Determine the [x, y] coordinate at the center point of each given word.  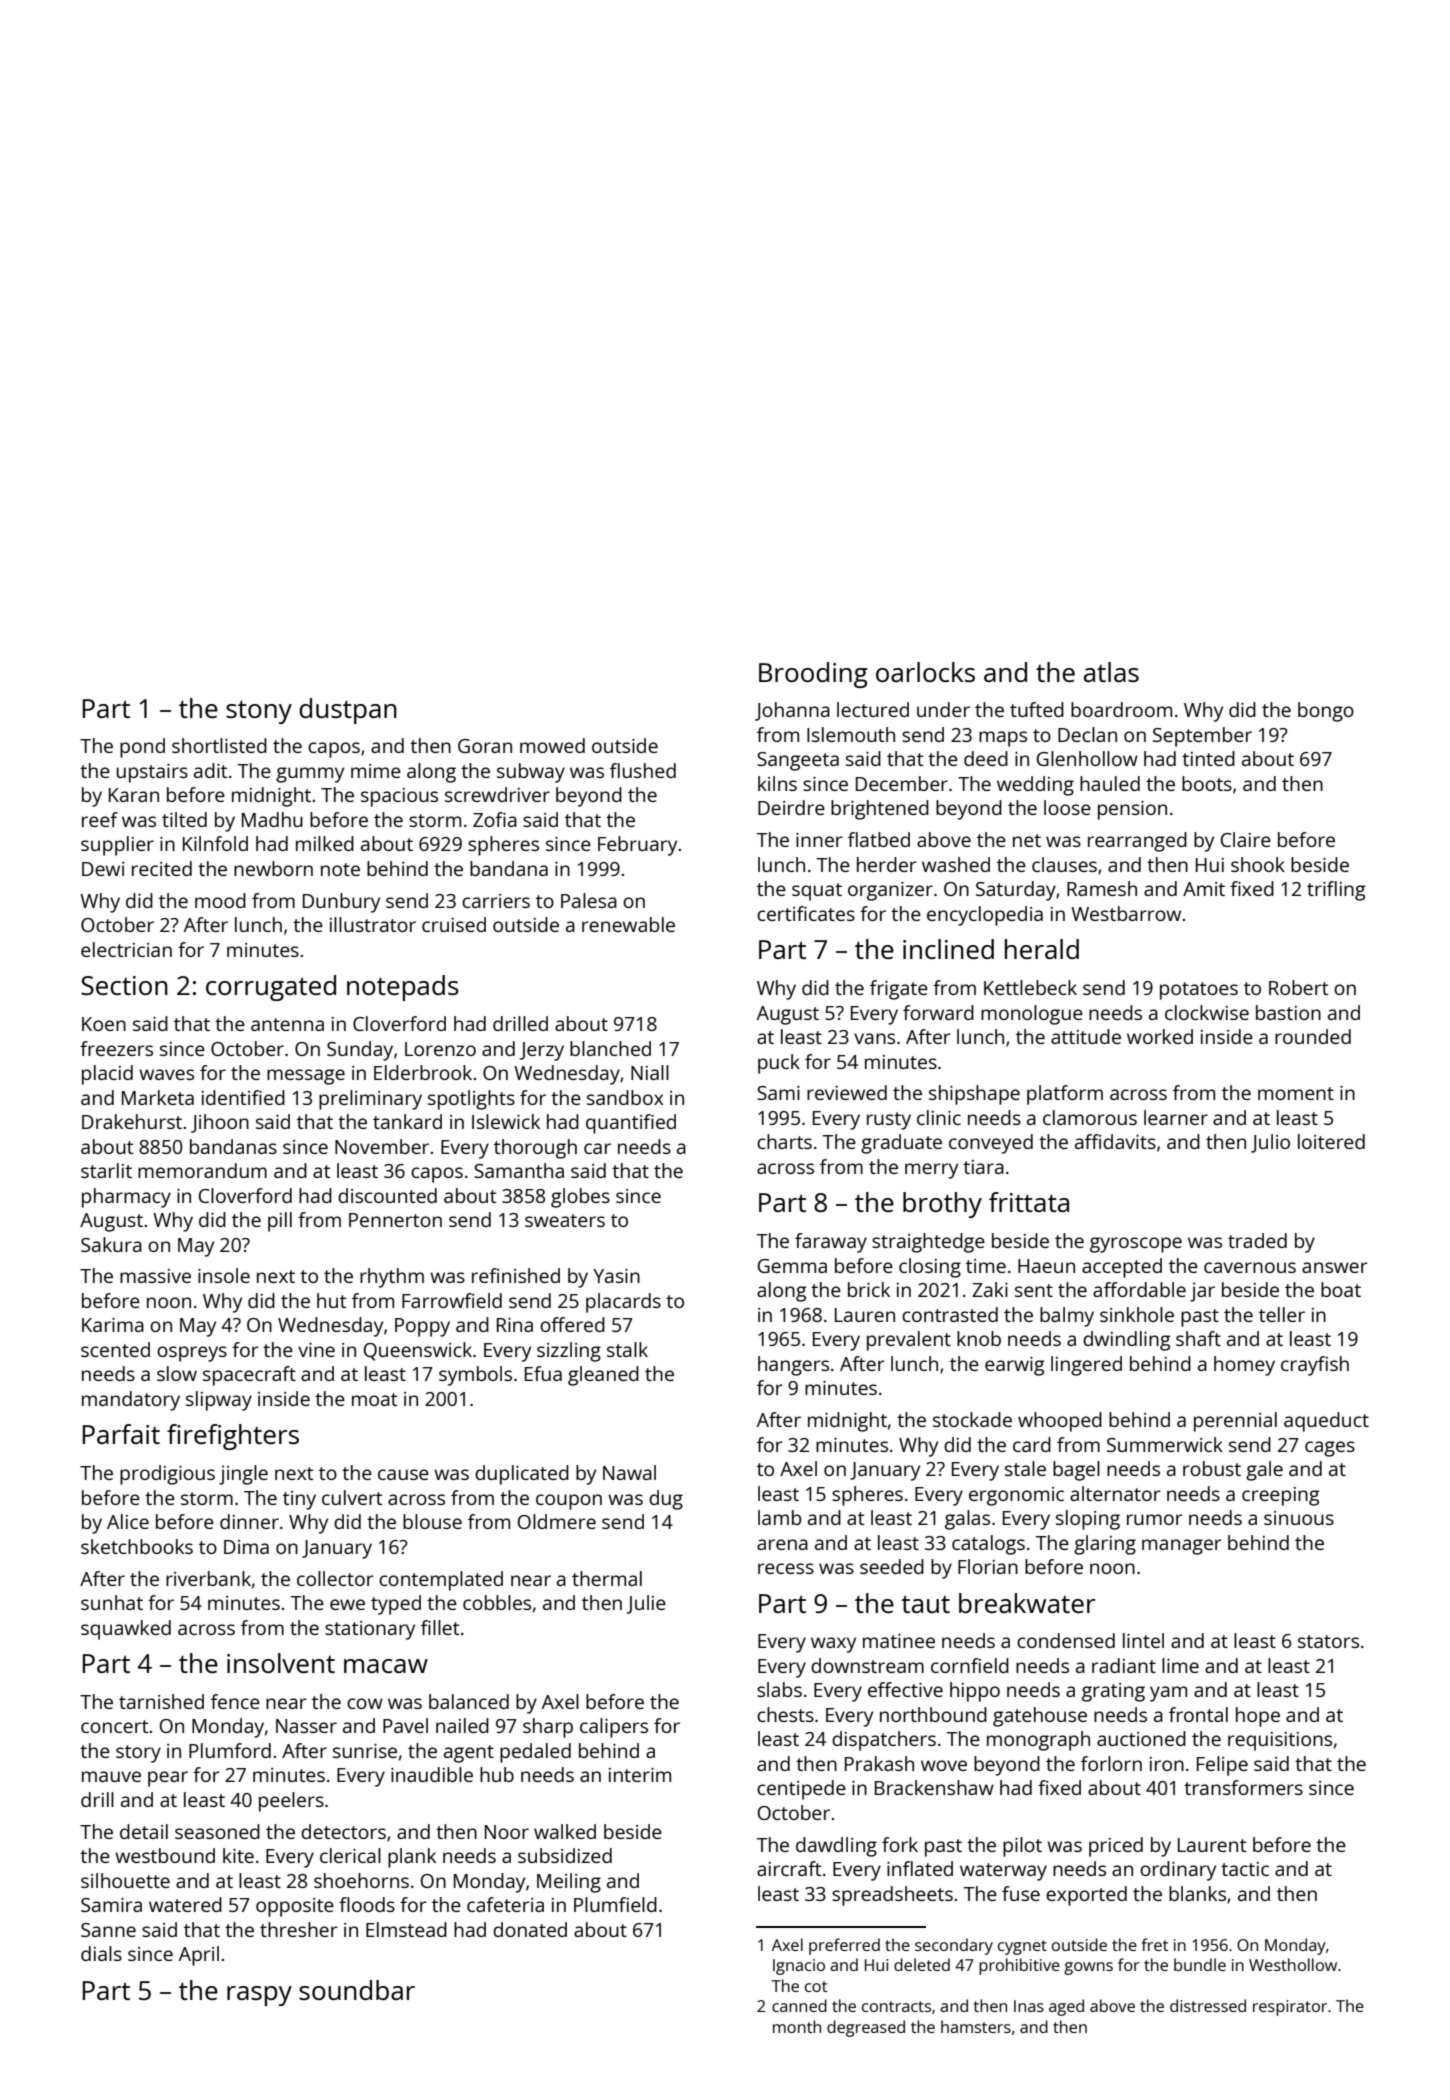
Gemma [792, 1266]
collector [335, 1578]
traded [1257, 1240]
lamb [779, 1517]
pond [142, 748]
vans [874, 1038]
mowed [552, 745]
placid [107, 1075]
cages [1330, 1449]
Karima [113, 1325]
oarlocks [925, 672]
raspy [259, 1996]
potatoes [1199, 991]
